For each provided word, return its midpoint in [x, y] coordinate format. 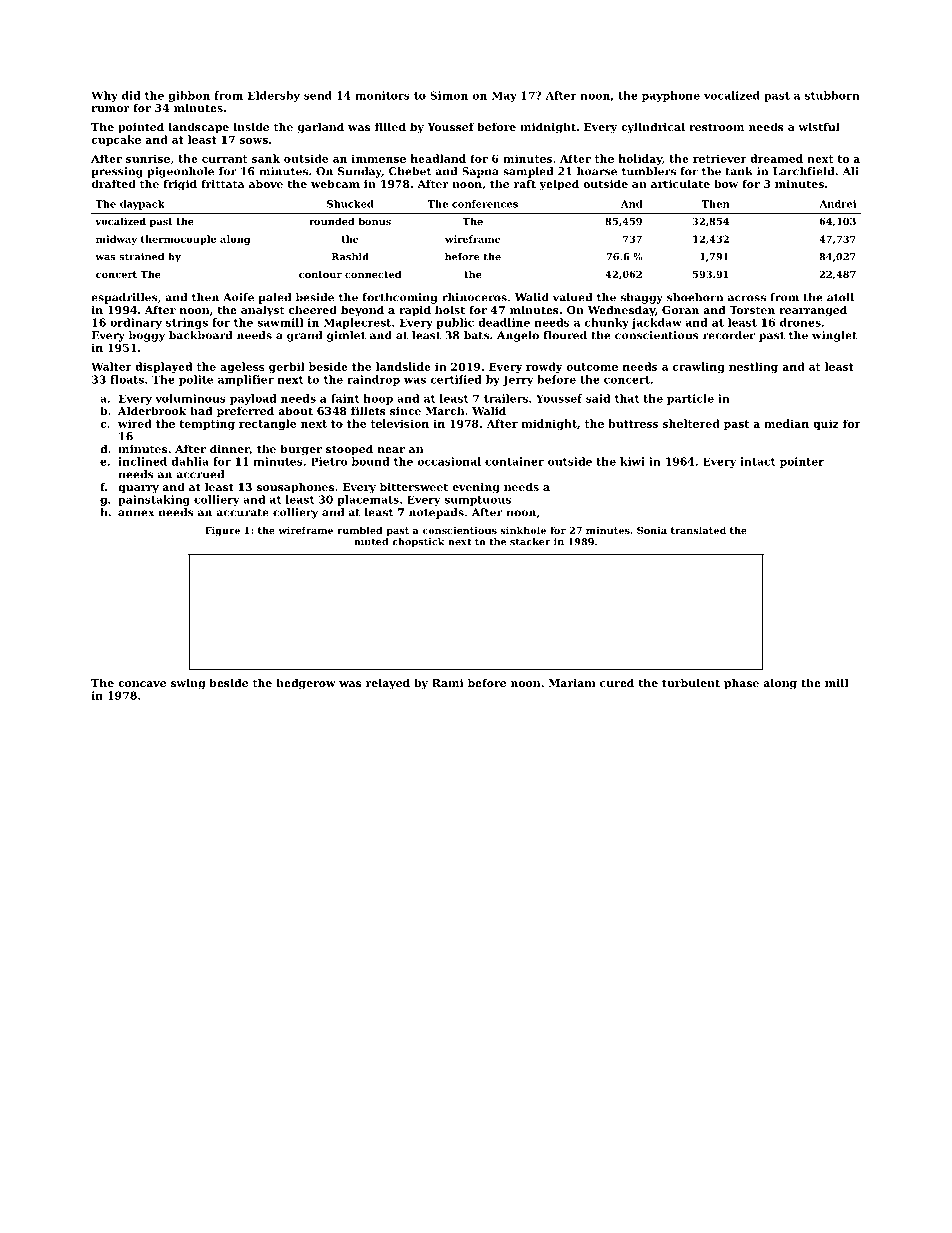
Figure [222, 531]
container [514, 461]
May [504, 96]
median [786, 423]
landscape [199, 128]
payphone [671, 96]
